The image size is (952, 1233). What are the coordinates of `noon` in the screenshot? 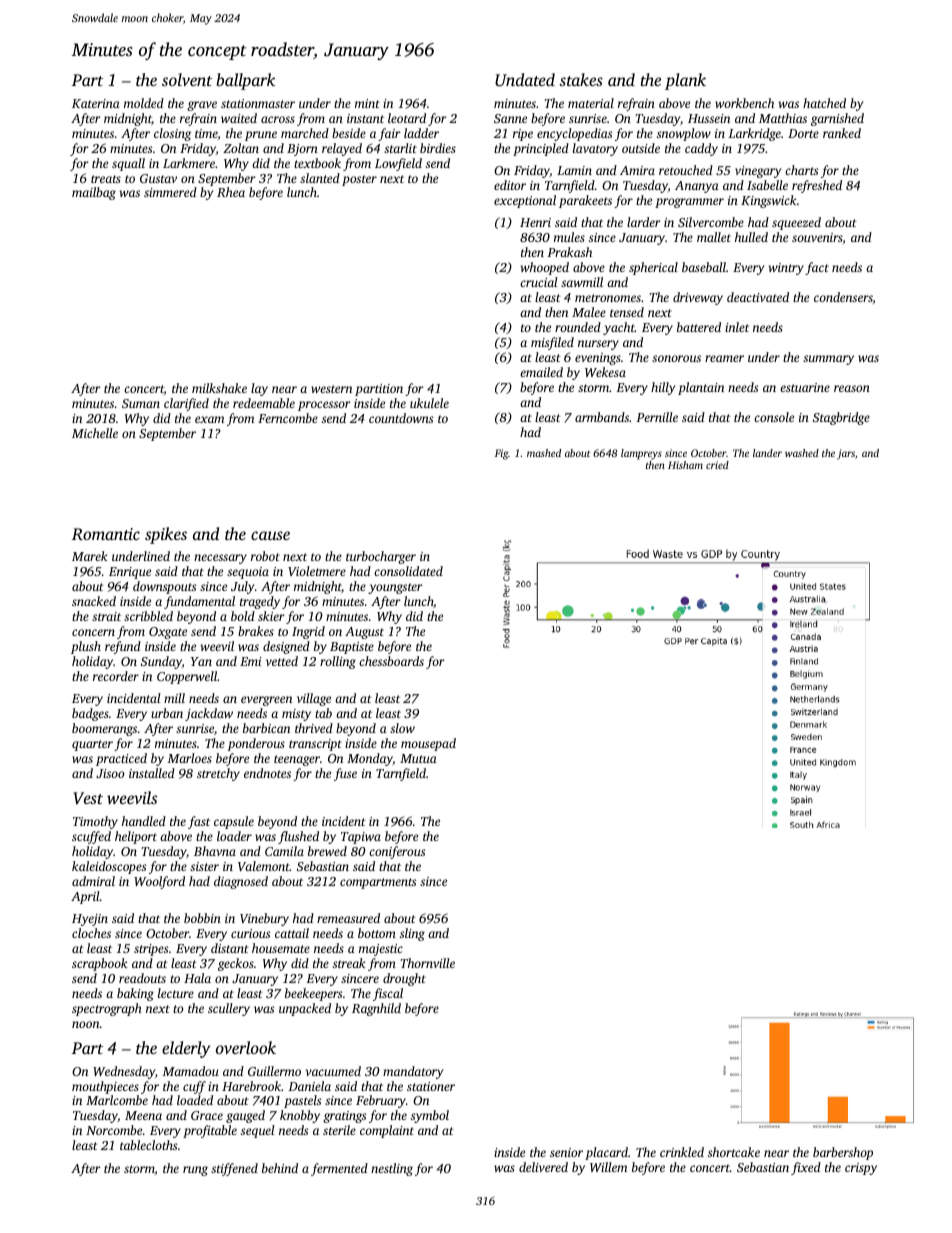 It's located at (86, 1024).
